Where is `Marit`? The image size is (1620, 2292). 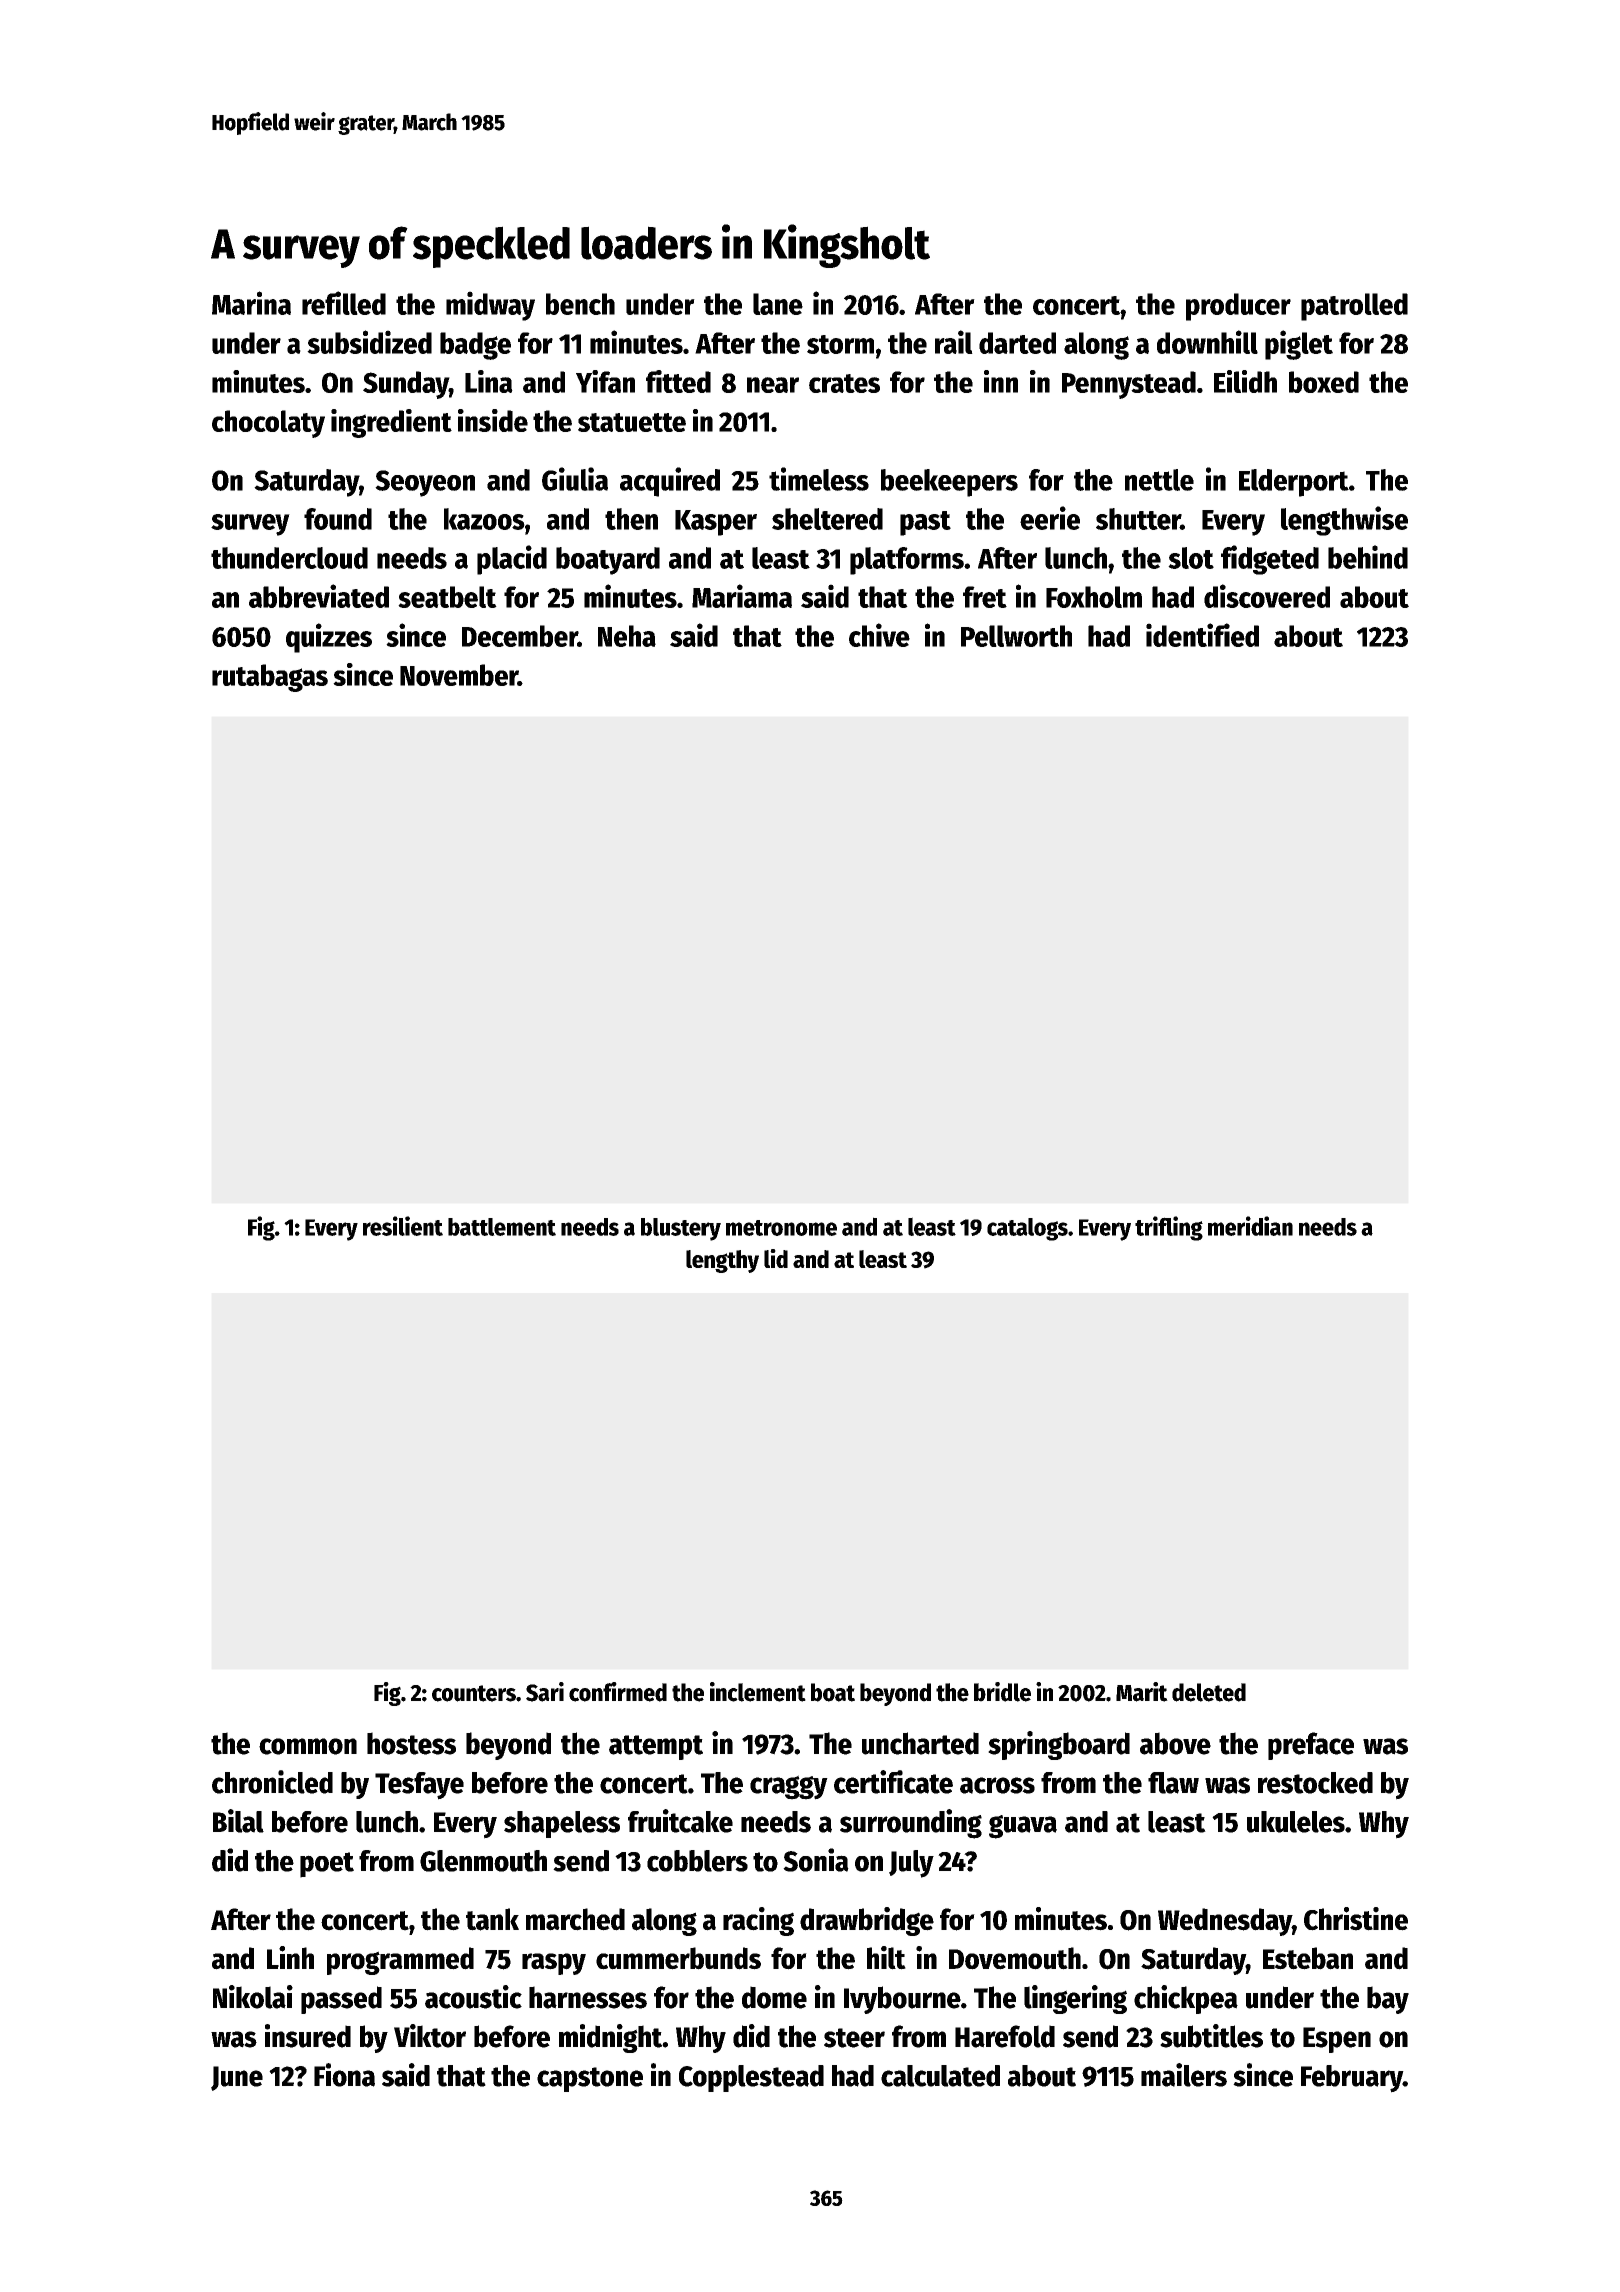 Marit is located at coordinates (1142, 1692).
